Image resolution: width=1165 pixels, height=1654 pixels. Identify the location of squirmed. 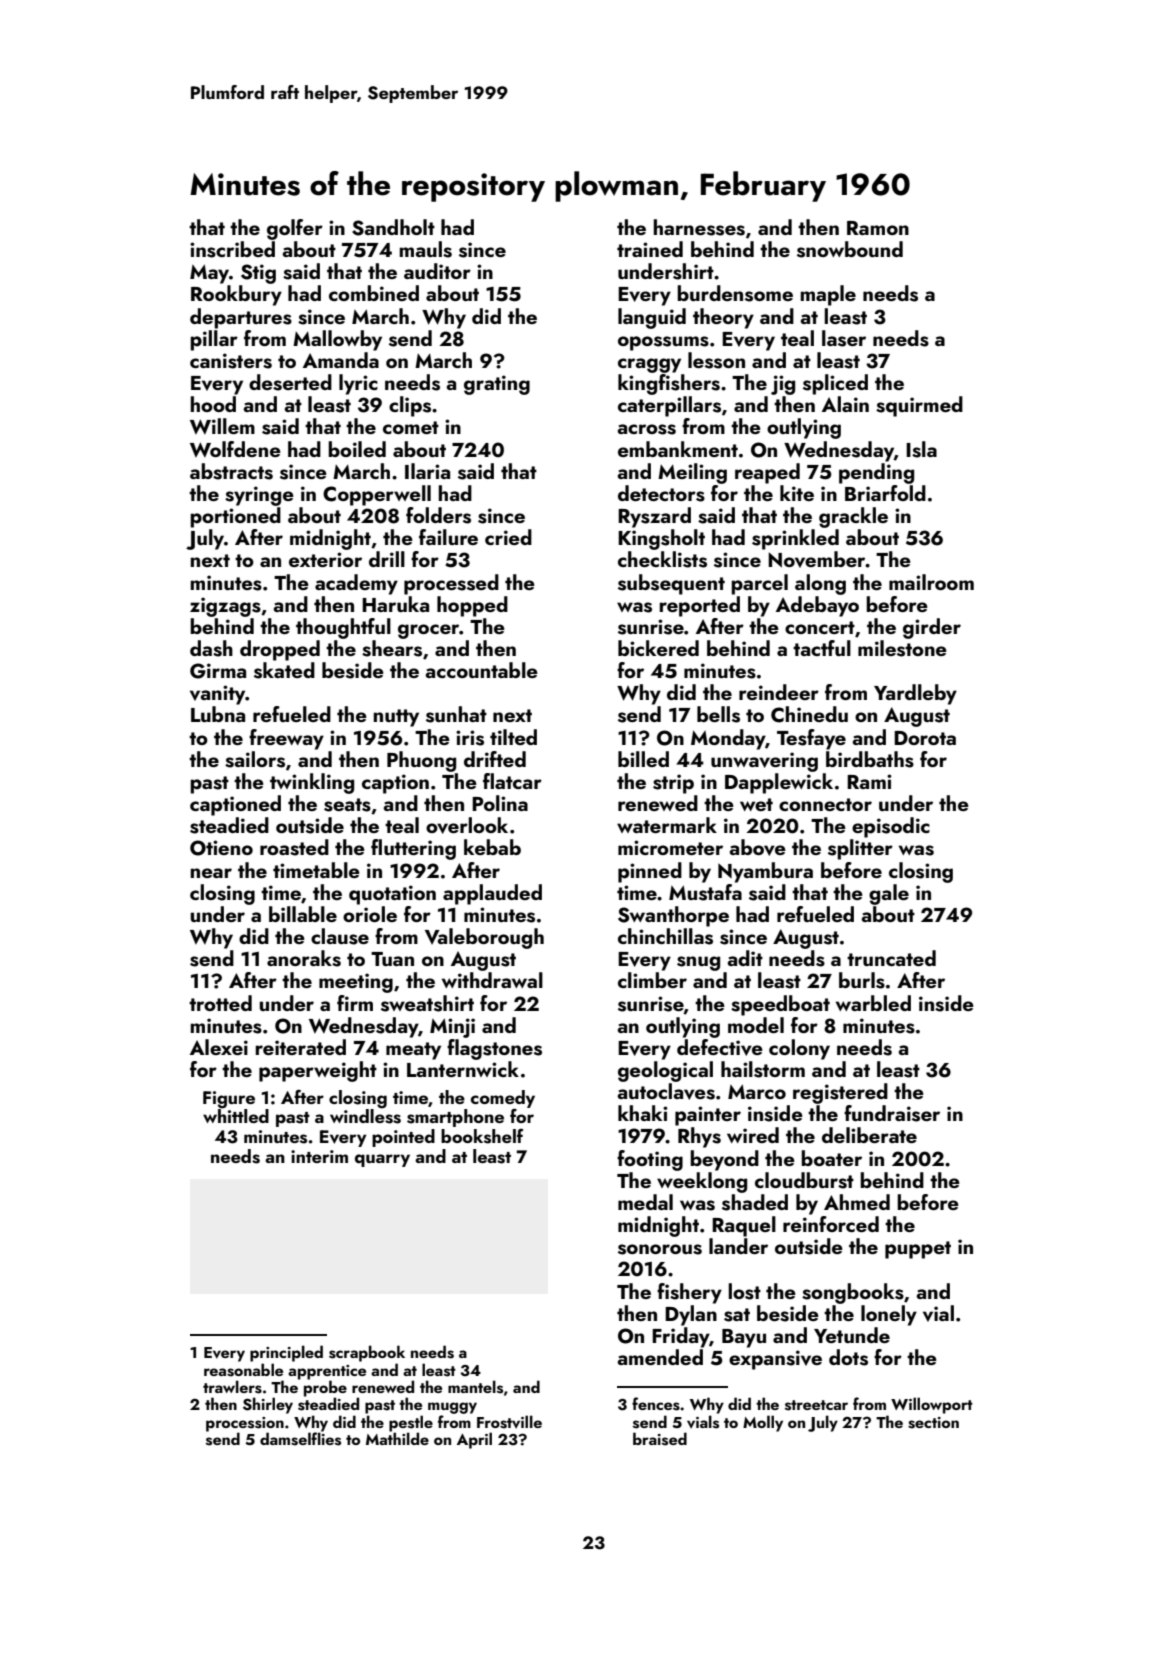
(919, 406).
